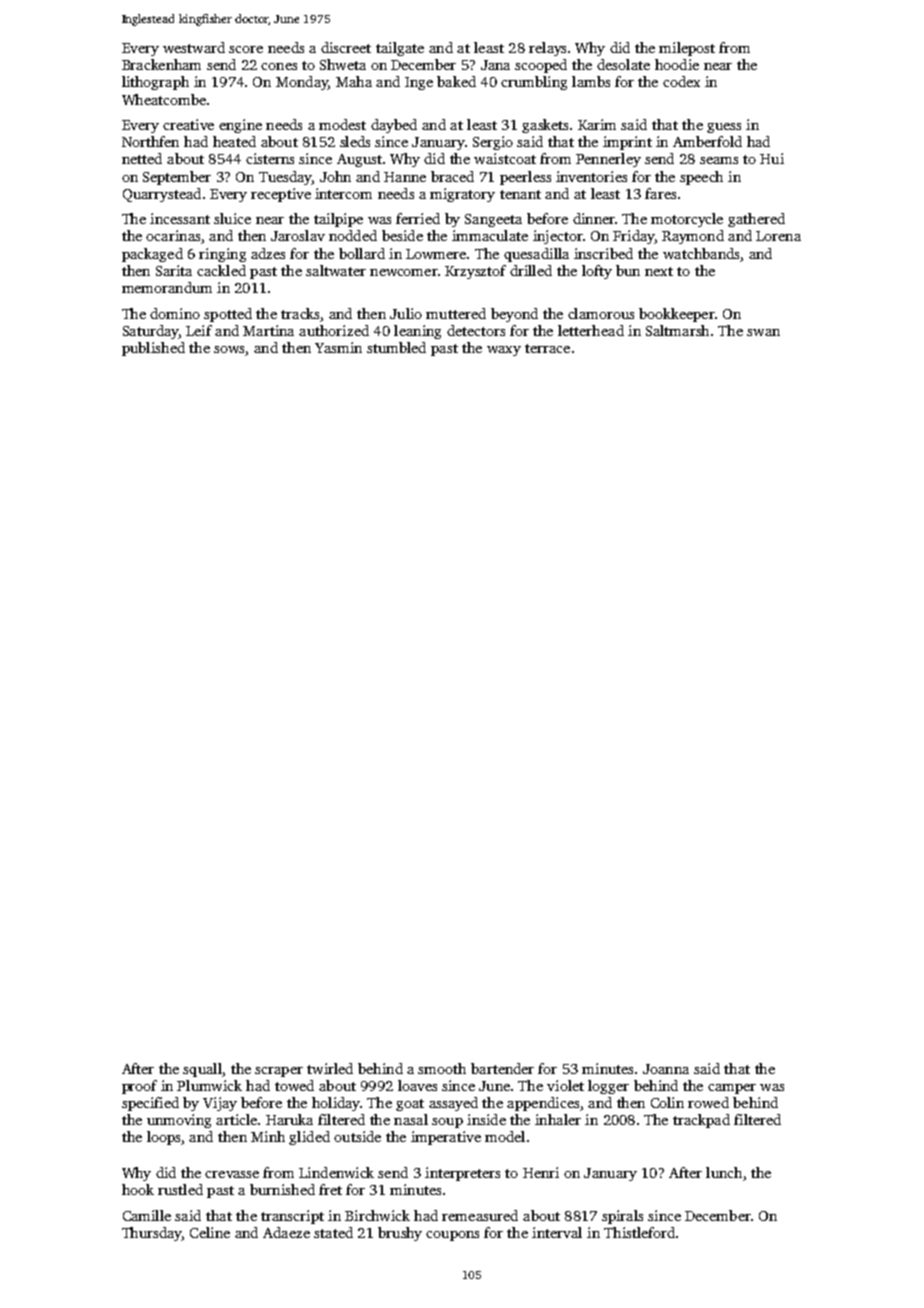  I want to click on Saltmarsh, so click(677, 330).
